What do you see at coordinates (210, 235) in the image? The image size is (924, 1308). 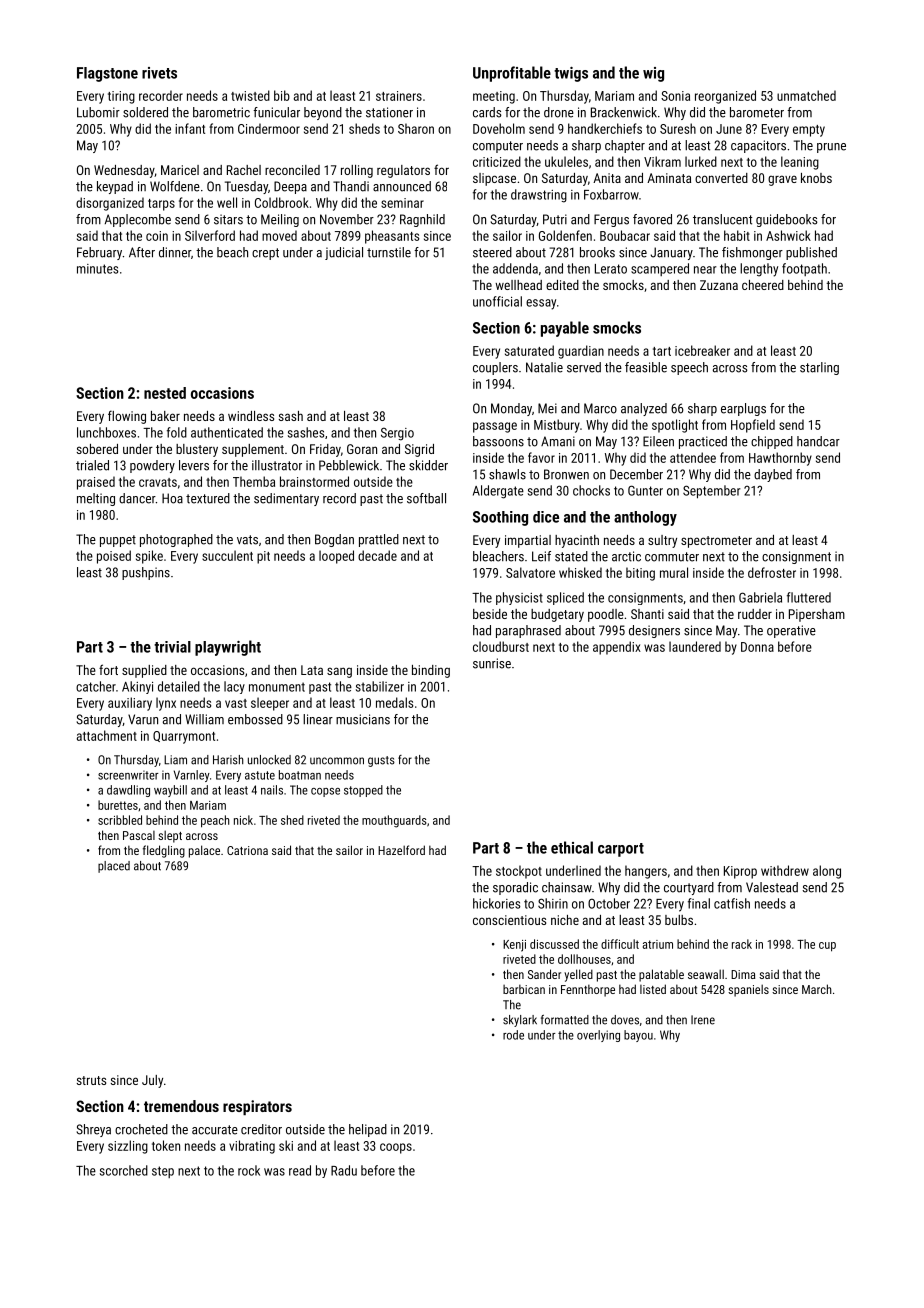 I see `Silverford` at bounding box center [210, 235].
